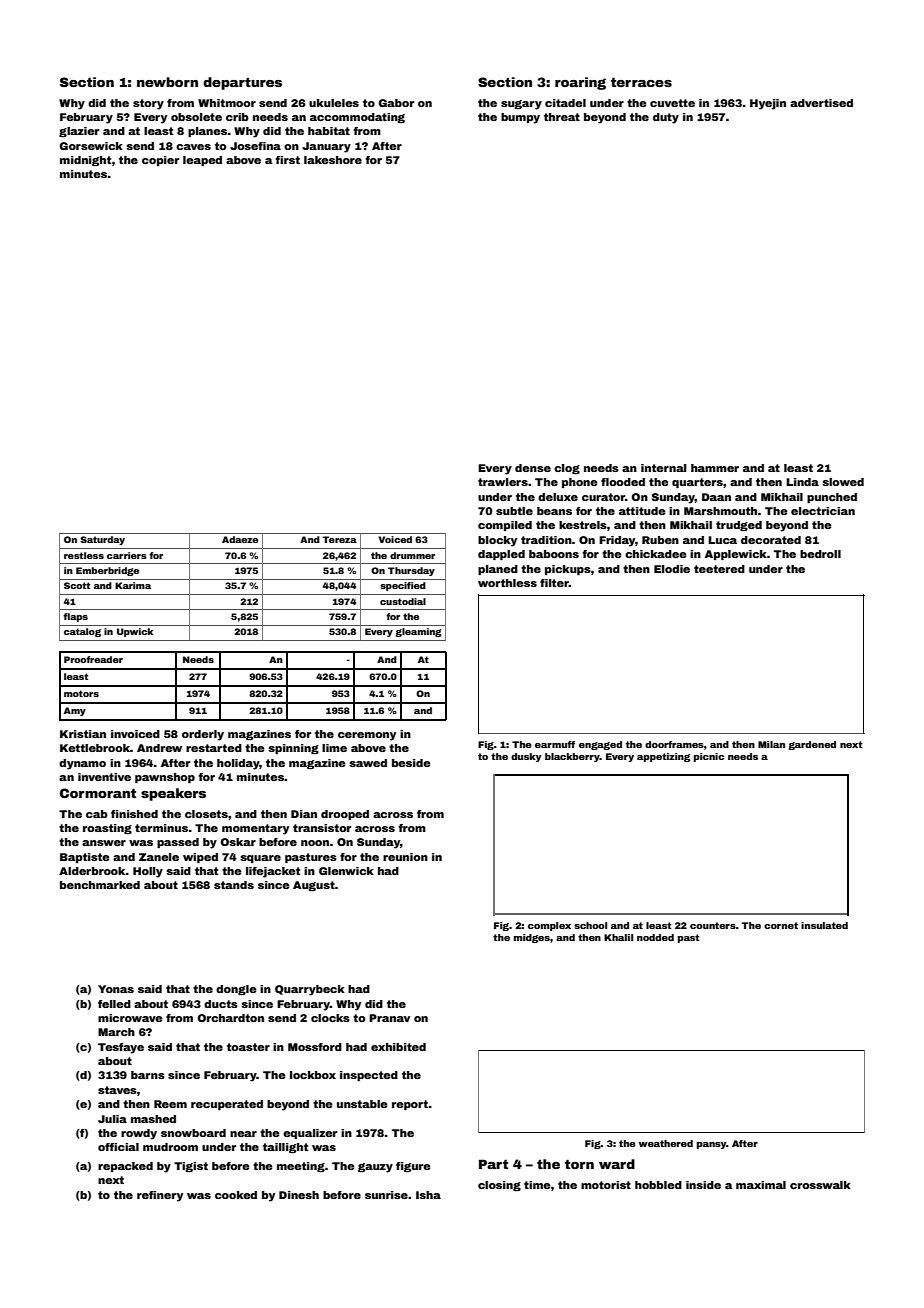 The image size is (924, 1308). I want to click on terraces, so click(641, 82).
